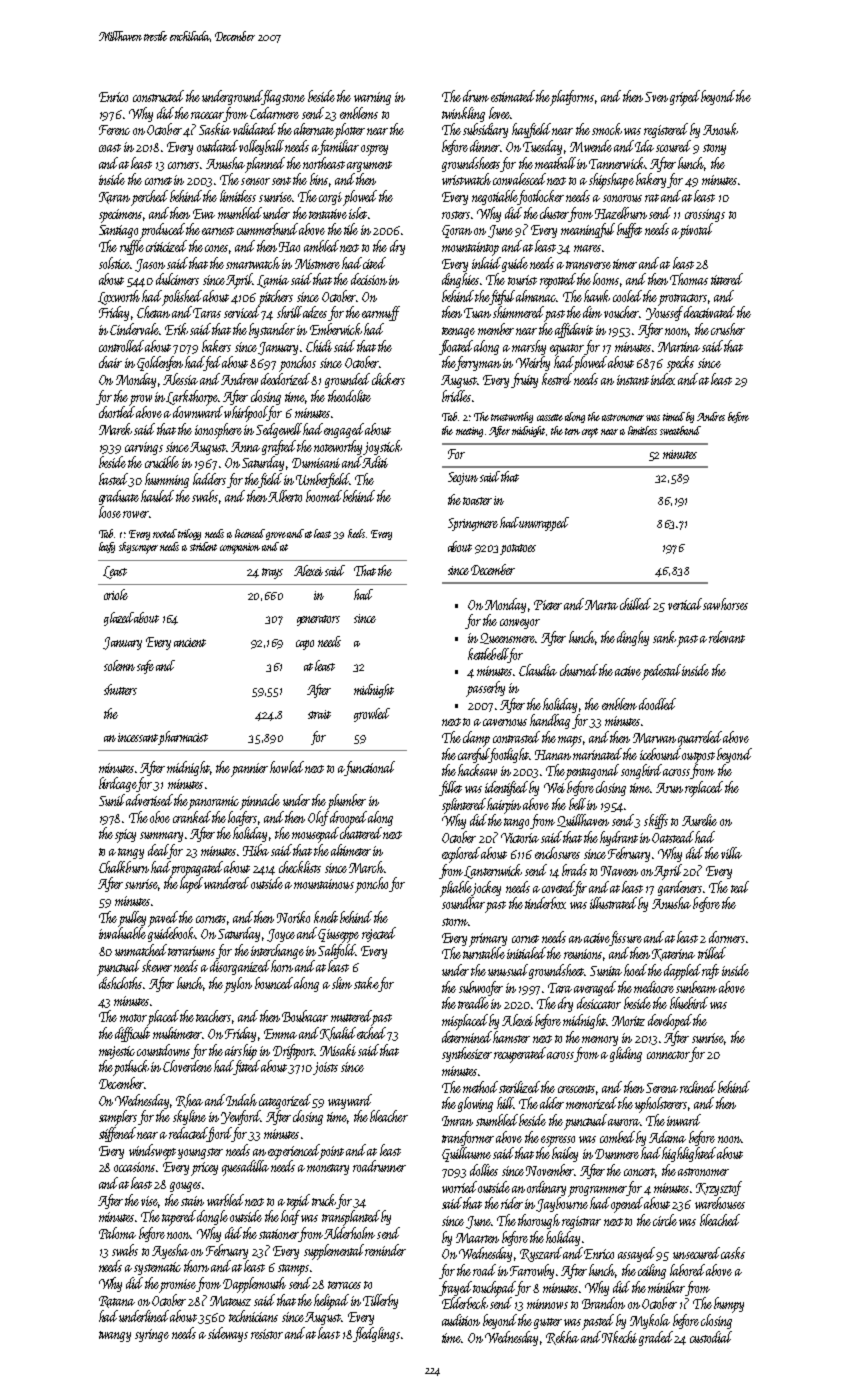  I want to click on sawhorses, so click(725, 604).
